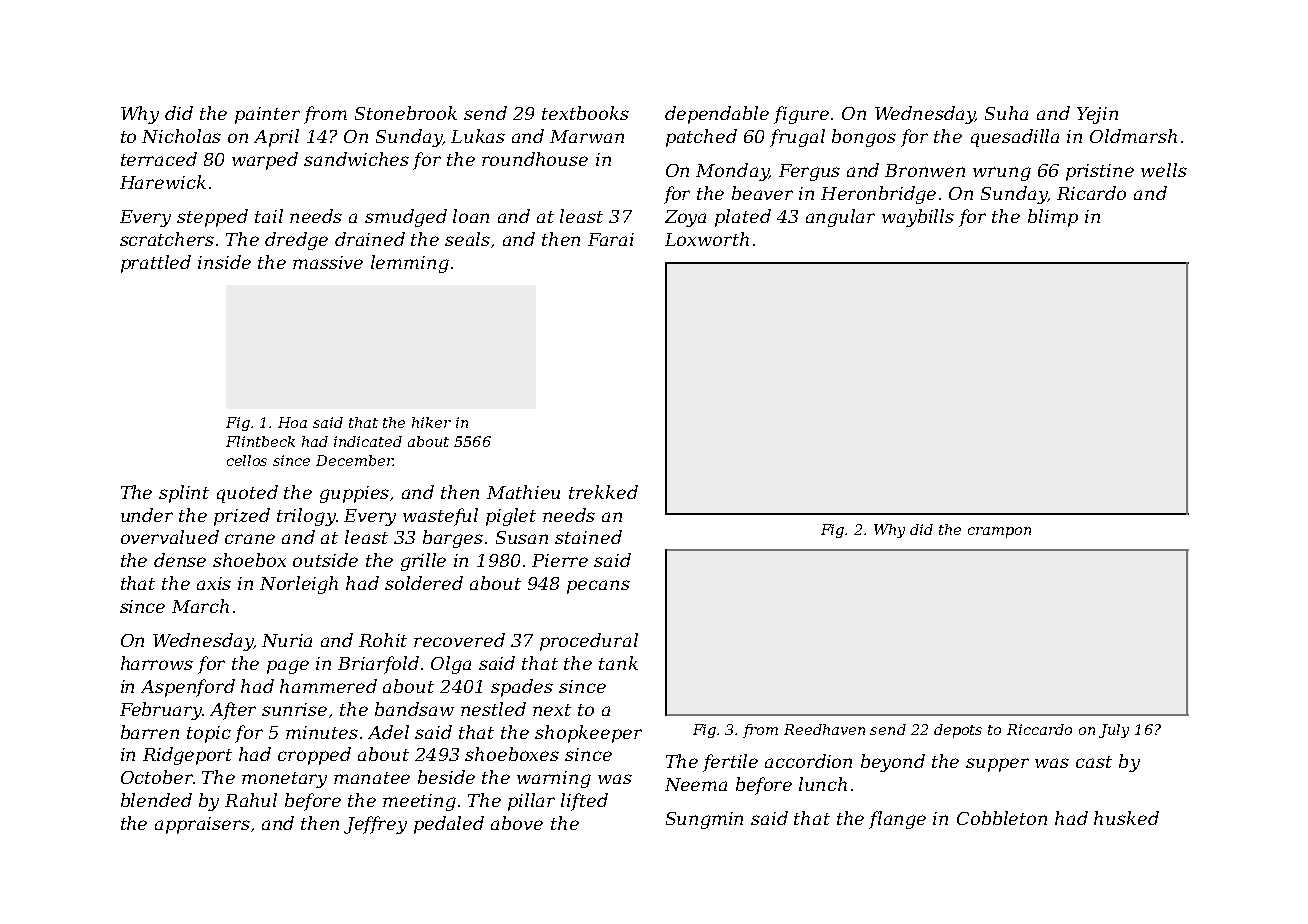  I want to click on Suha, so click(1006, 113).
